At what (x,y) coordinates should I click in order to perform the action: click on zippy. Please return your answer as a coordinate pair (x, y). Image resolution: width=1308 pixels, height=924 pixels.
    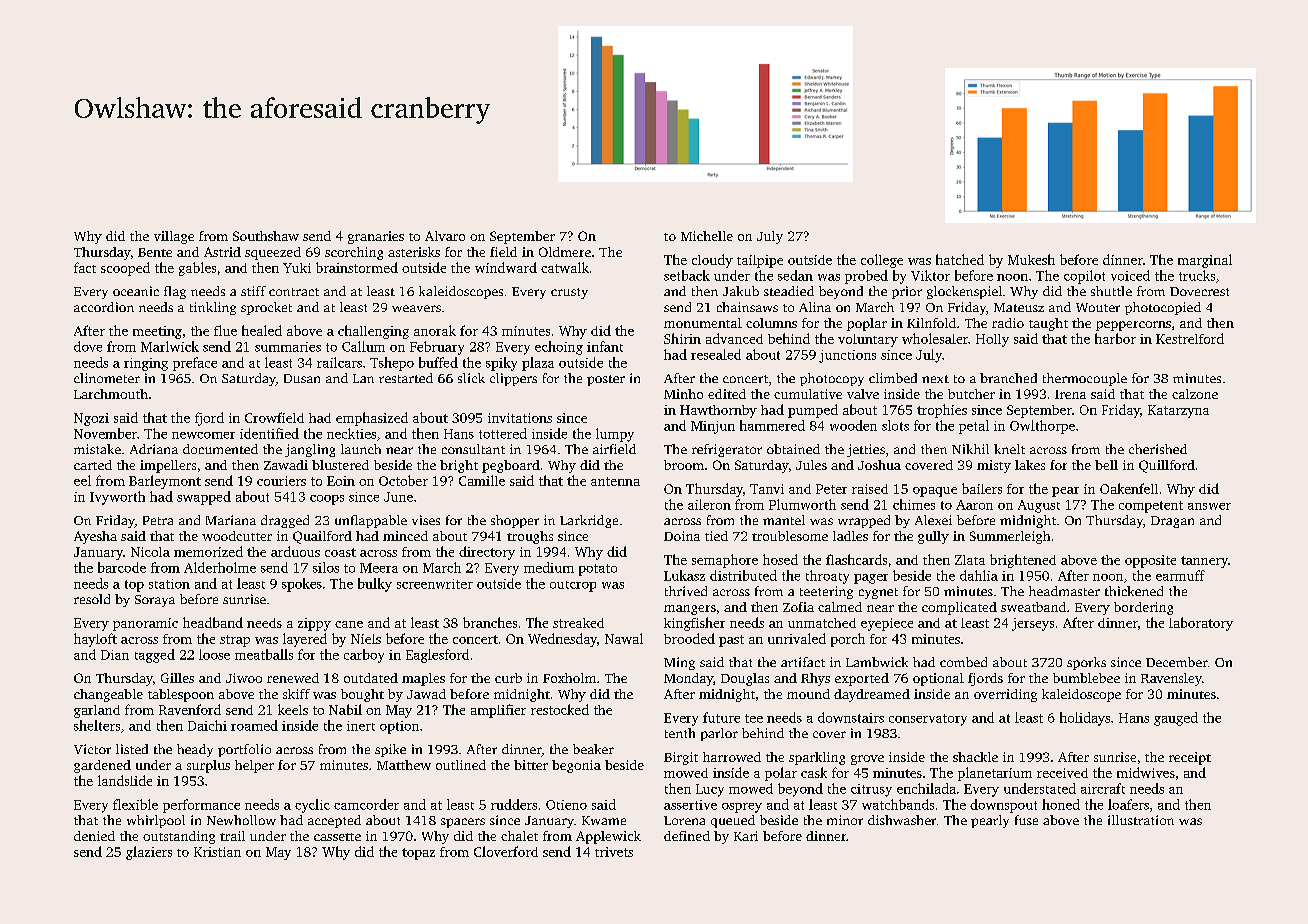
    Looking at the image, I should click on (314, 624).
